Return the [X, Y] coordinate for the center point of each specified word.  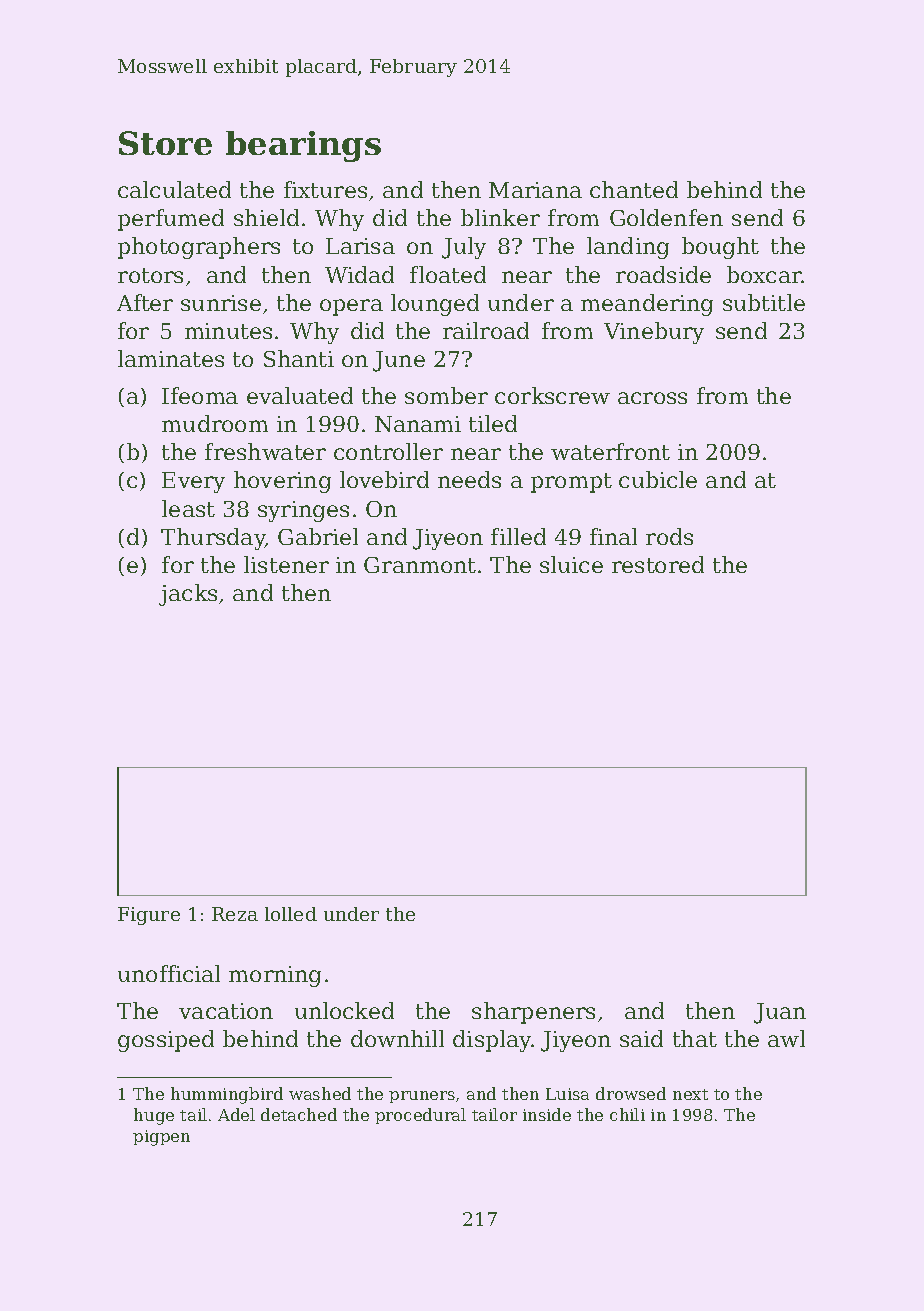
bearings [303, 146]
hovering [282, 482]
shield [266, 217]
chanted [634, 189]
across [652, 398]
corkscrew [552, 395]
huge [154, 1116]
